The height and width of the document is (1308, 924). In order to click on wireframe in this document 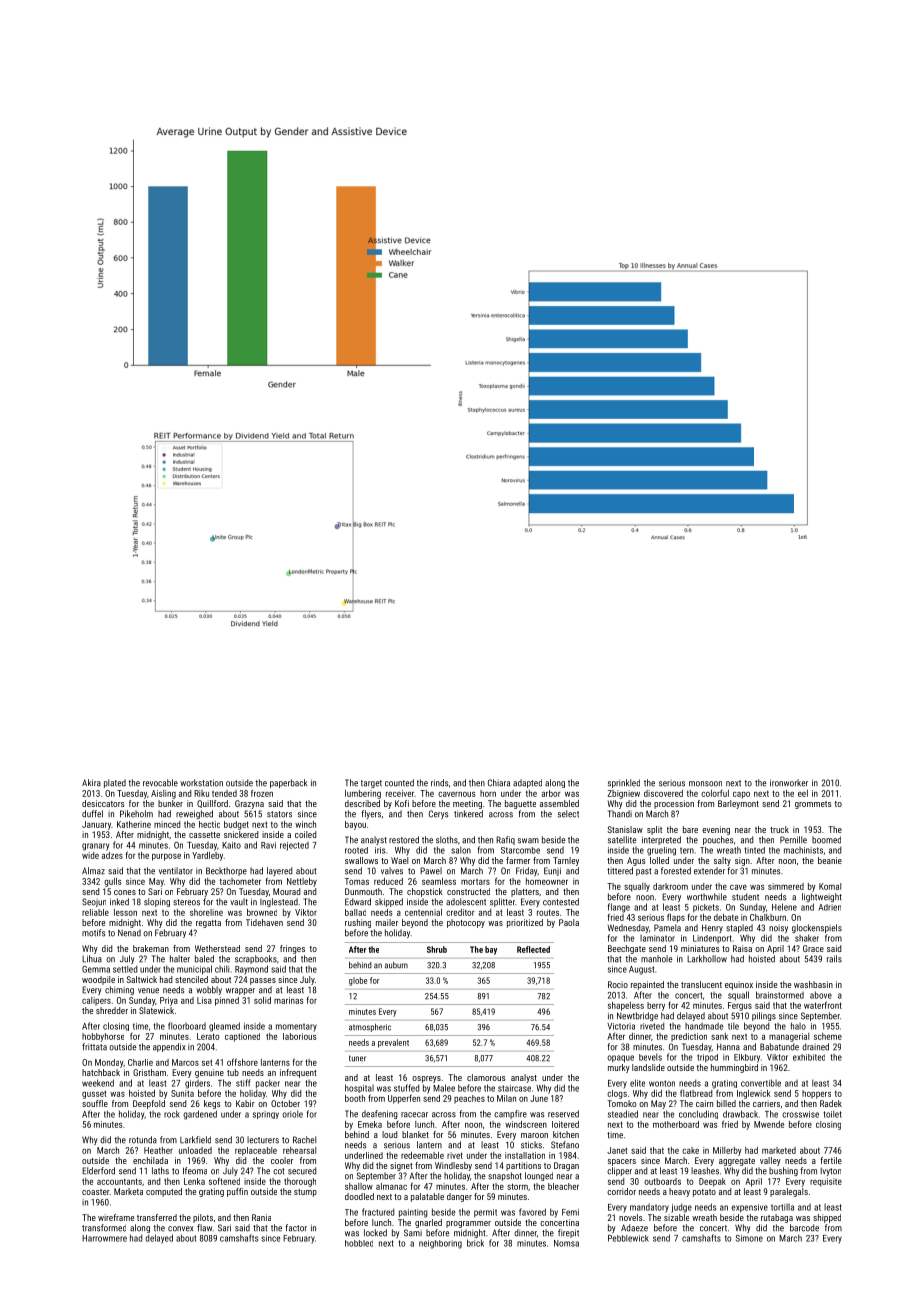, I will do `click(116, 1217)`.
